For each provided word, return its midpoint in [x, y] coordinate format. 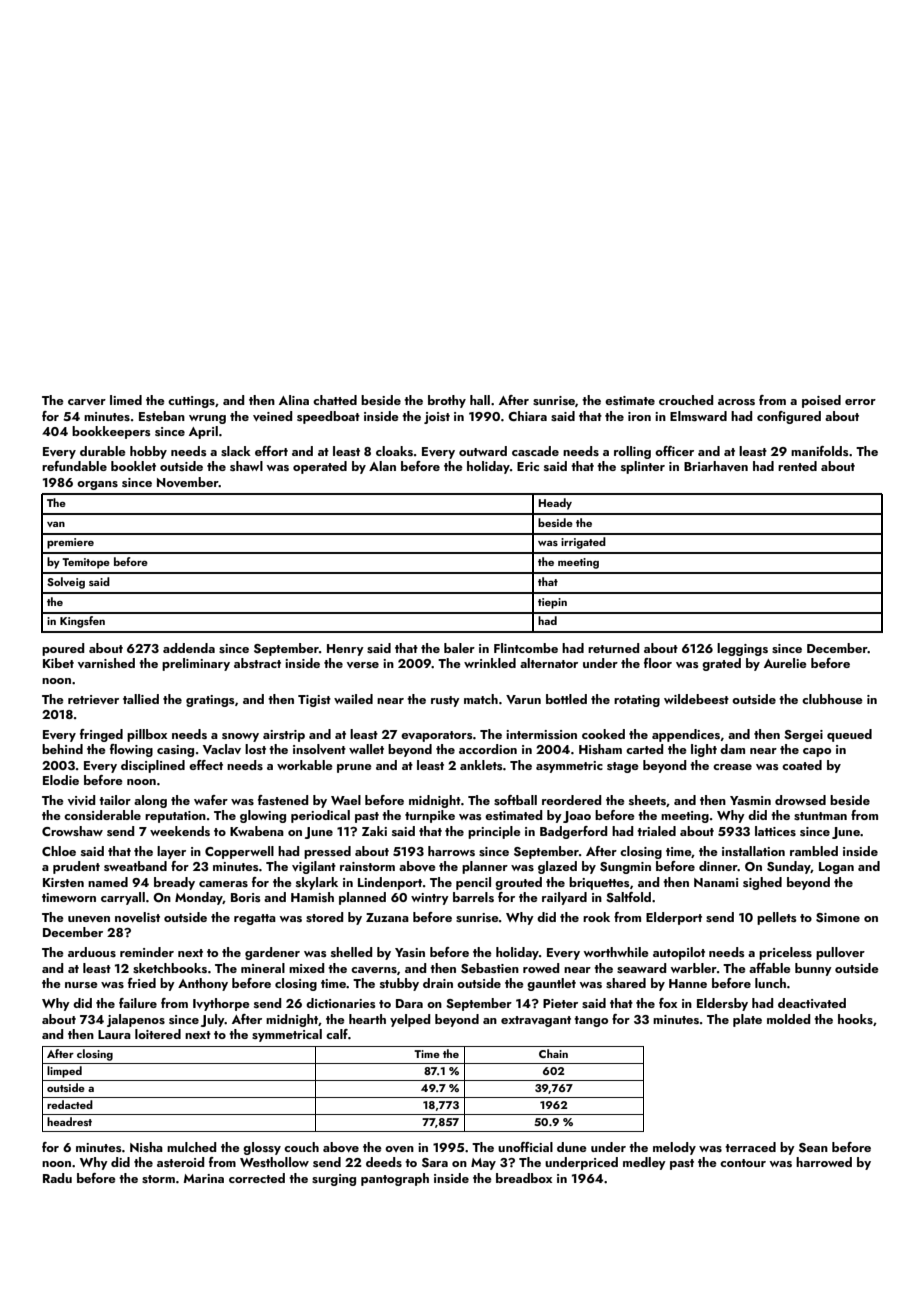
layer [171, 852]
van [56, 524]
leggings [742, 649]
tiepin [552, 603]
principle [494, 832]
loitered [158, 1034]
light [704, 750]
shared [626, 983]
